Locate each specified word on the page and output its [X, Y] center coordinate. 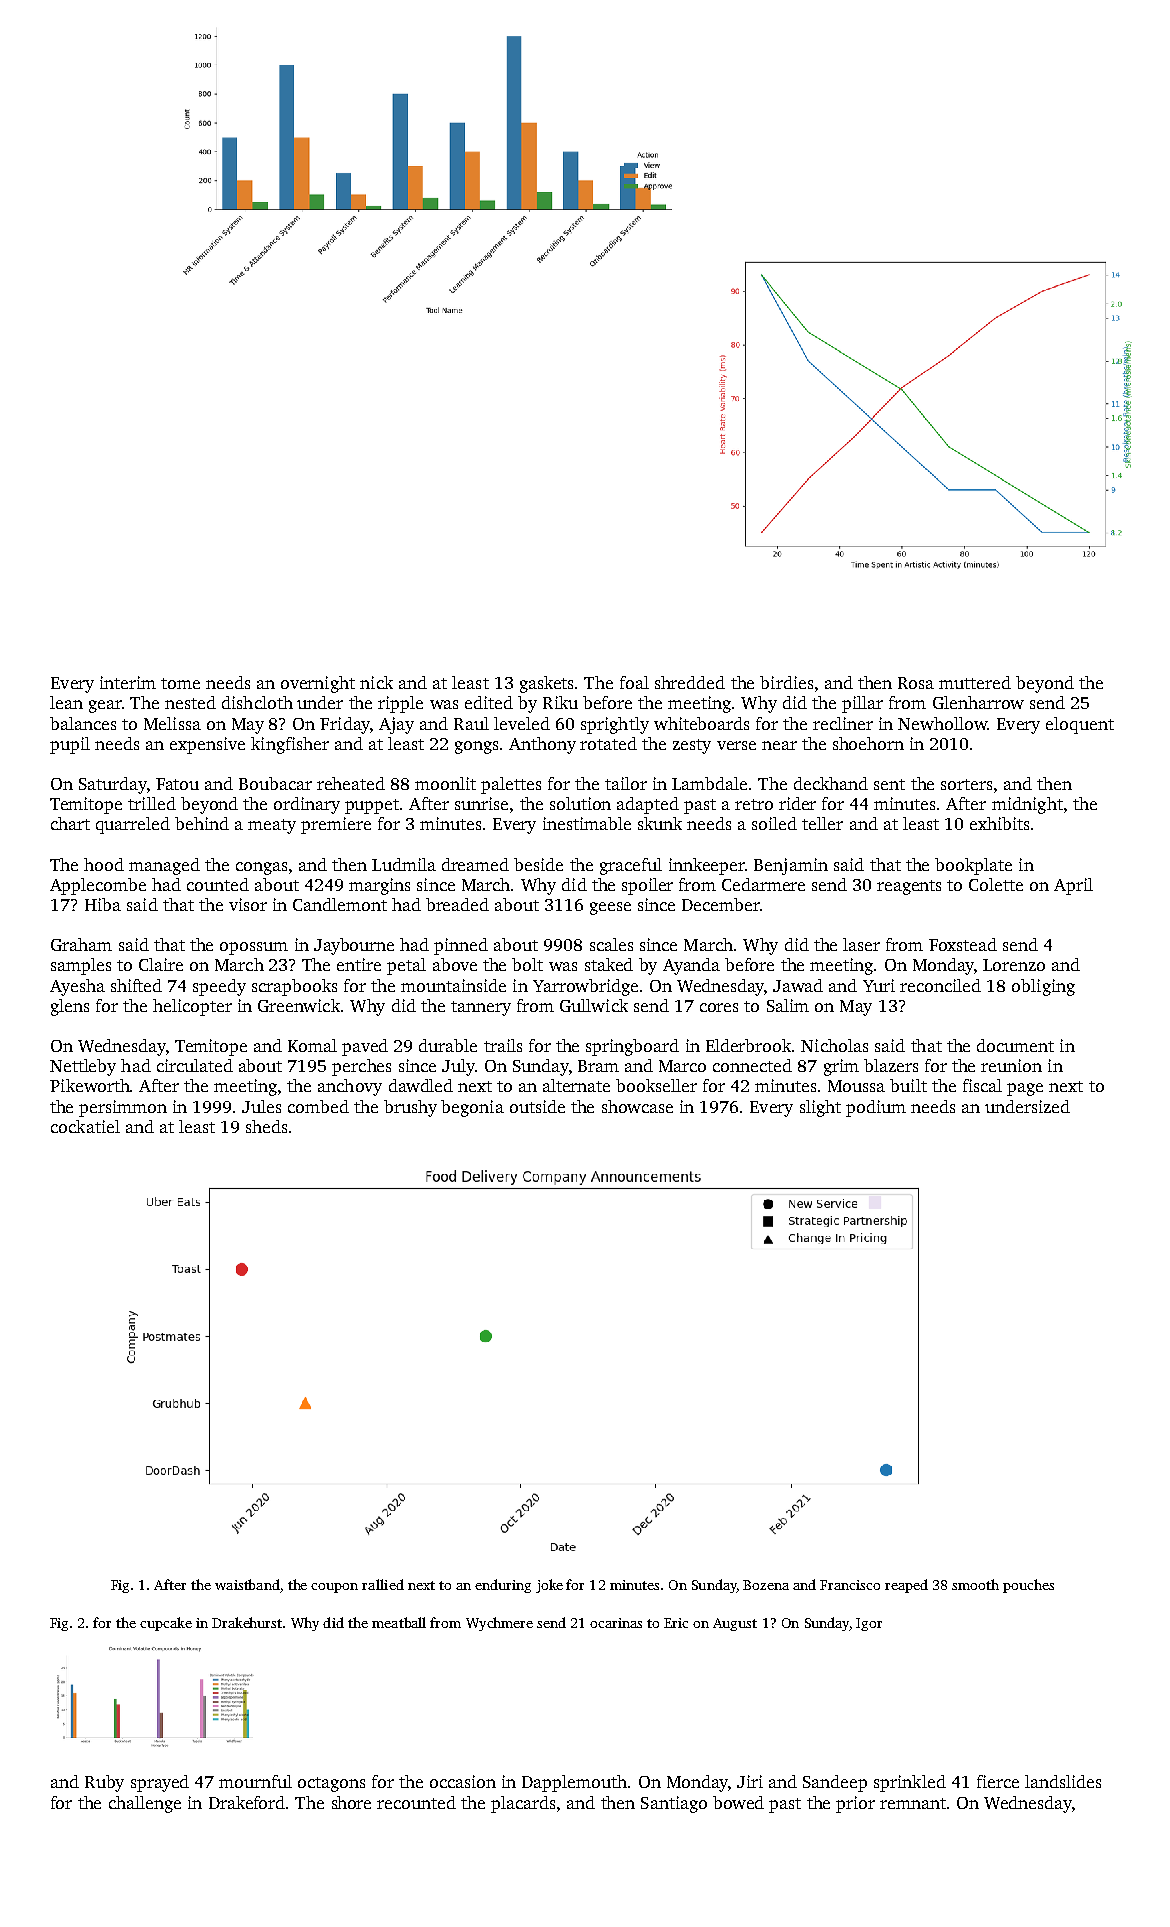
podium [876, 1108]
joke [549, 1586]
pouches [1028, 1586]
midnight [1027, 805]
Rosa [916, 683]
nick [376, 682]
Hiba [103, 904]
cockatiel [85, 1126]
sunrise [481, 803]
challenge [145, 1804]
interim [128, 682]
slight [820, 1108]
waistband [247, 1584]
